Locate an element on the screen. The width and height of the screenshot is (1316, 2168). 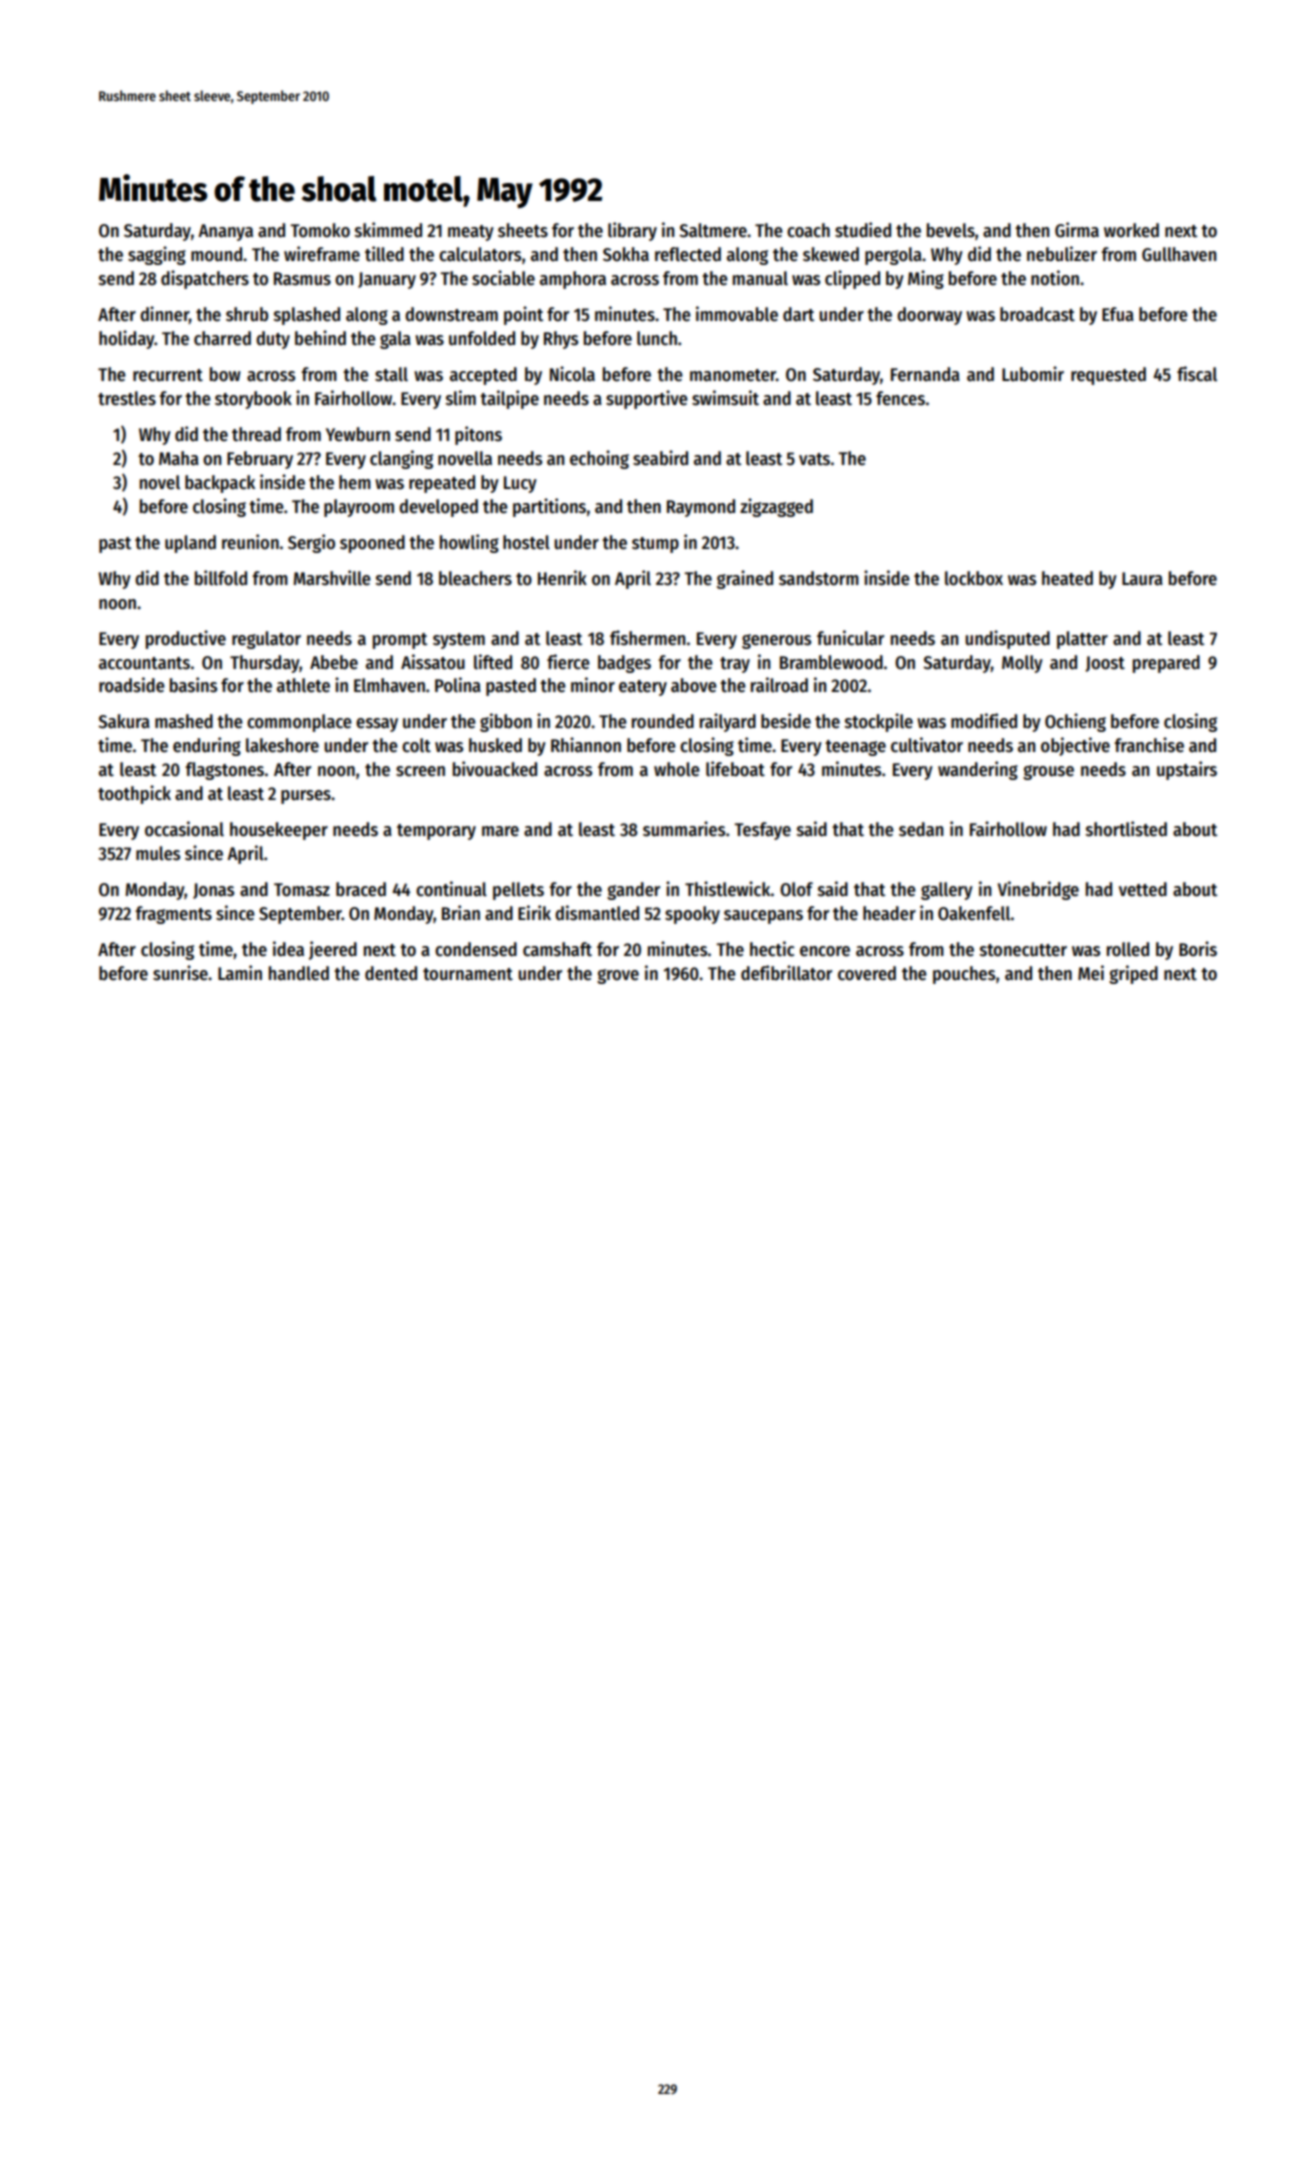
generous is located at coordinates (776, 641).
